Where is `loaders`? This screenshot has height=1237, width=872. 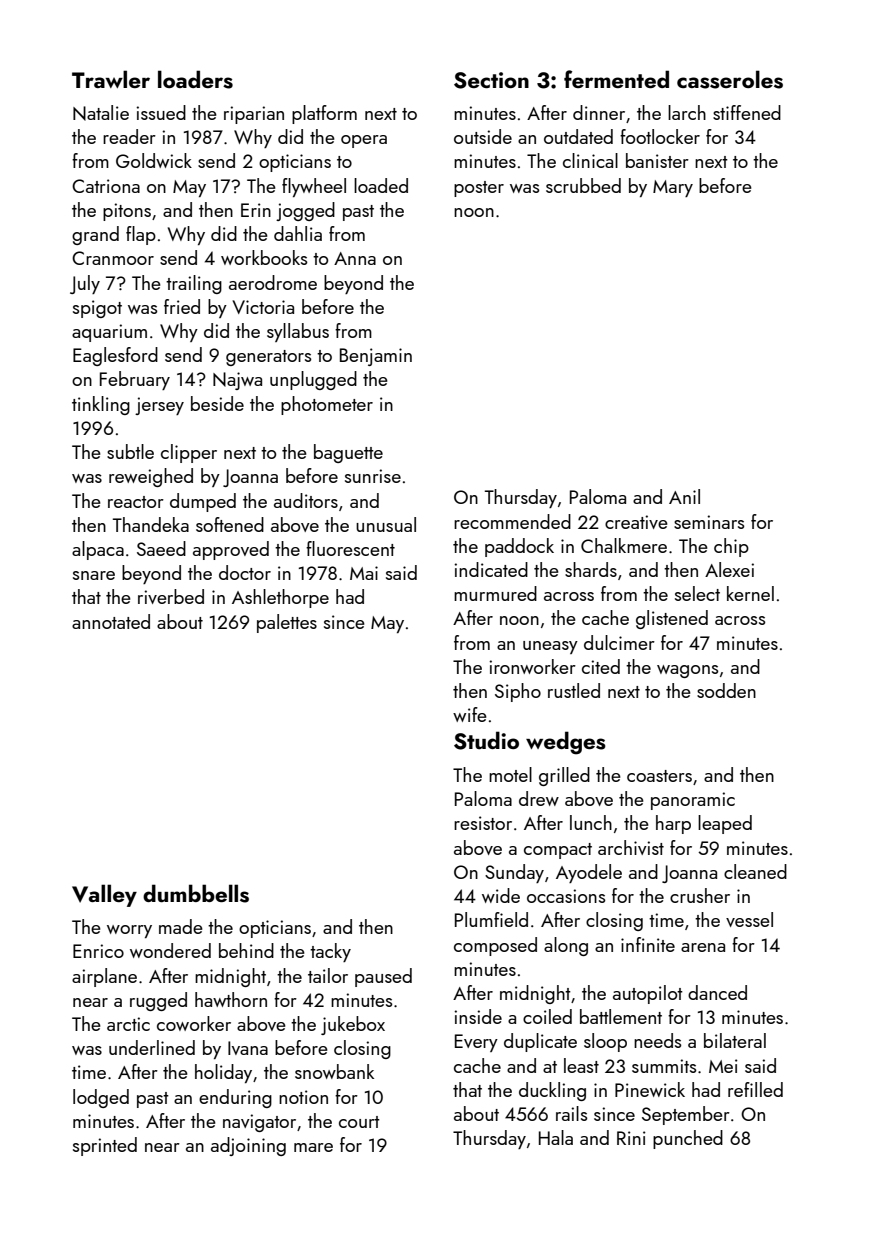
loaders is located at coordinates (195, 79).
